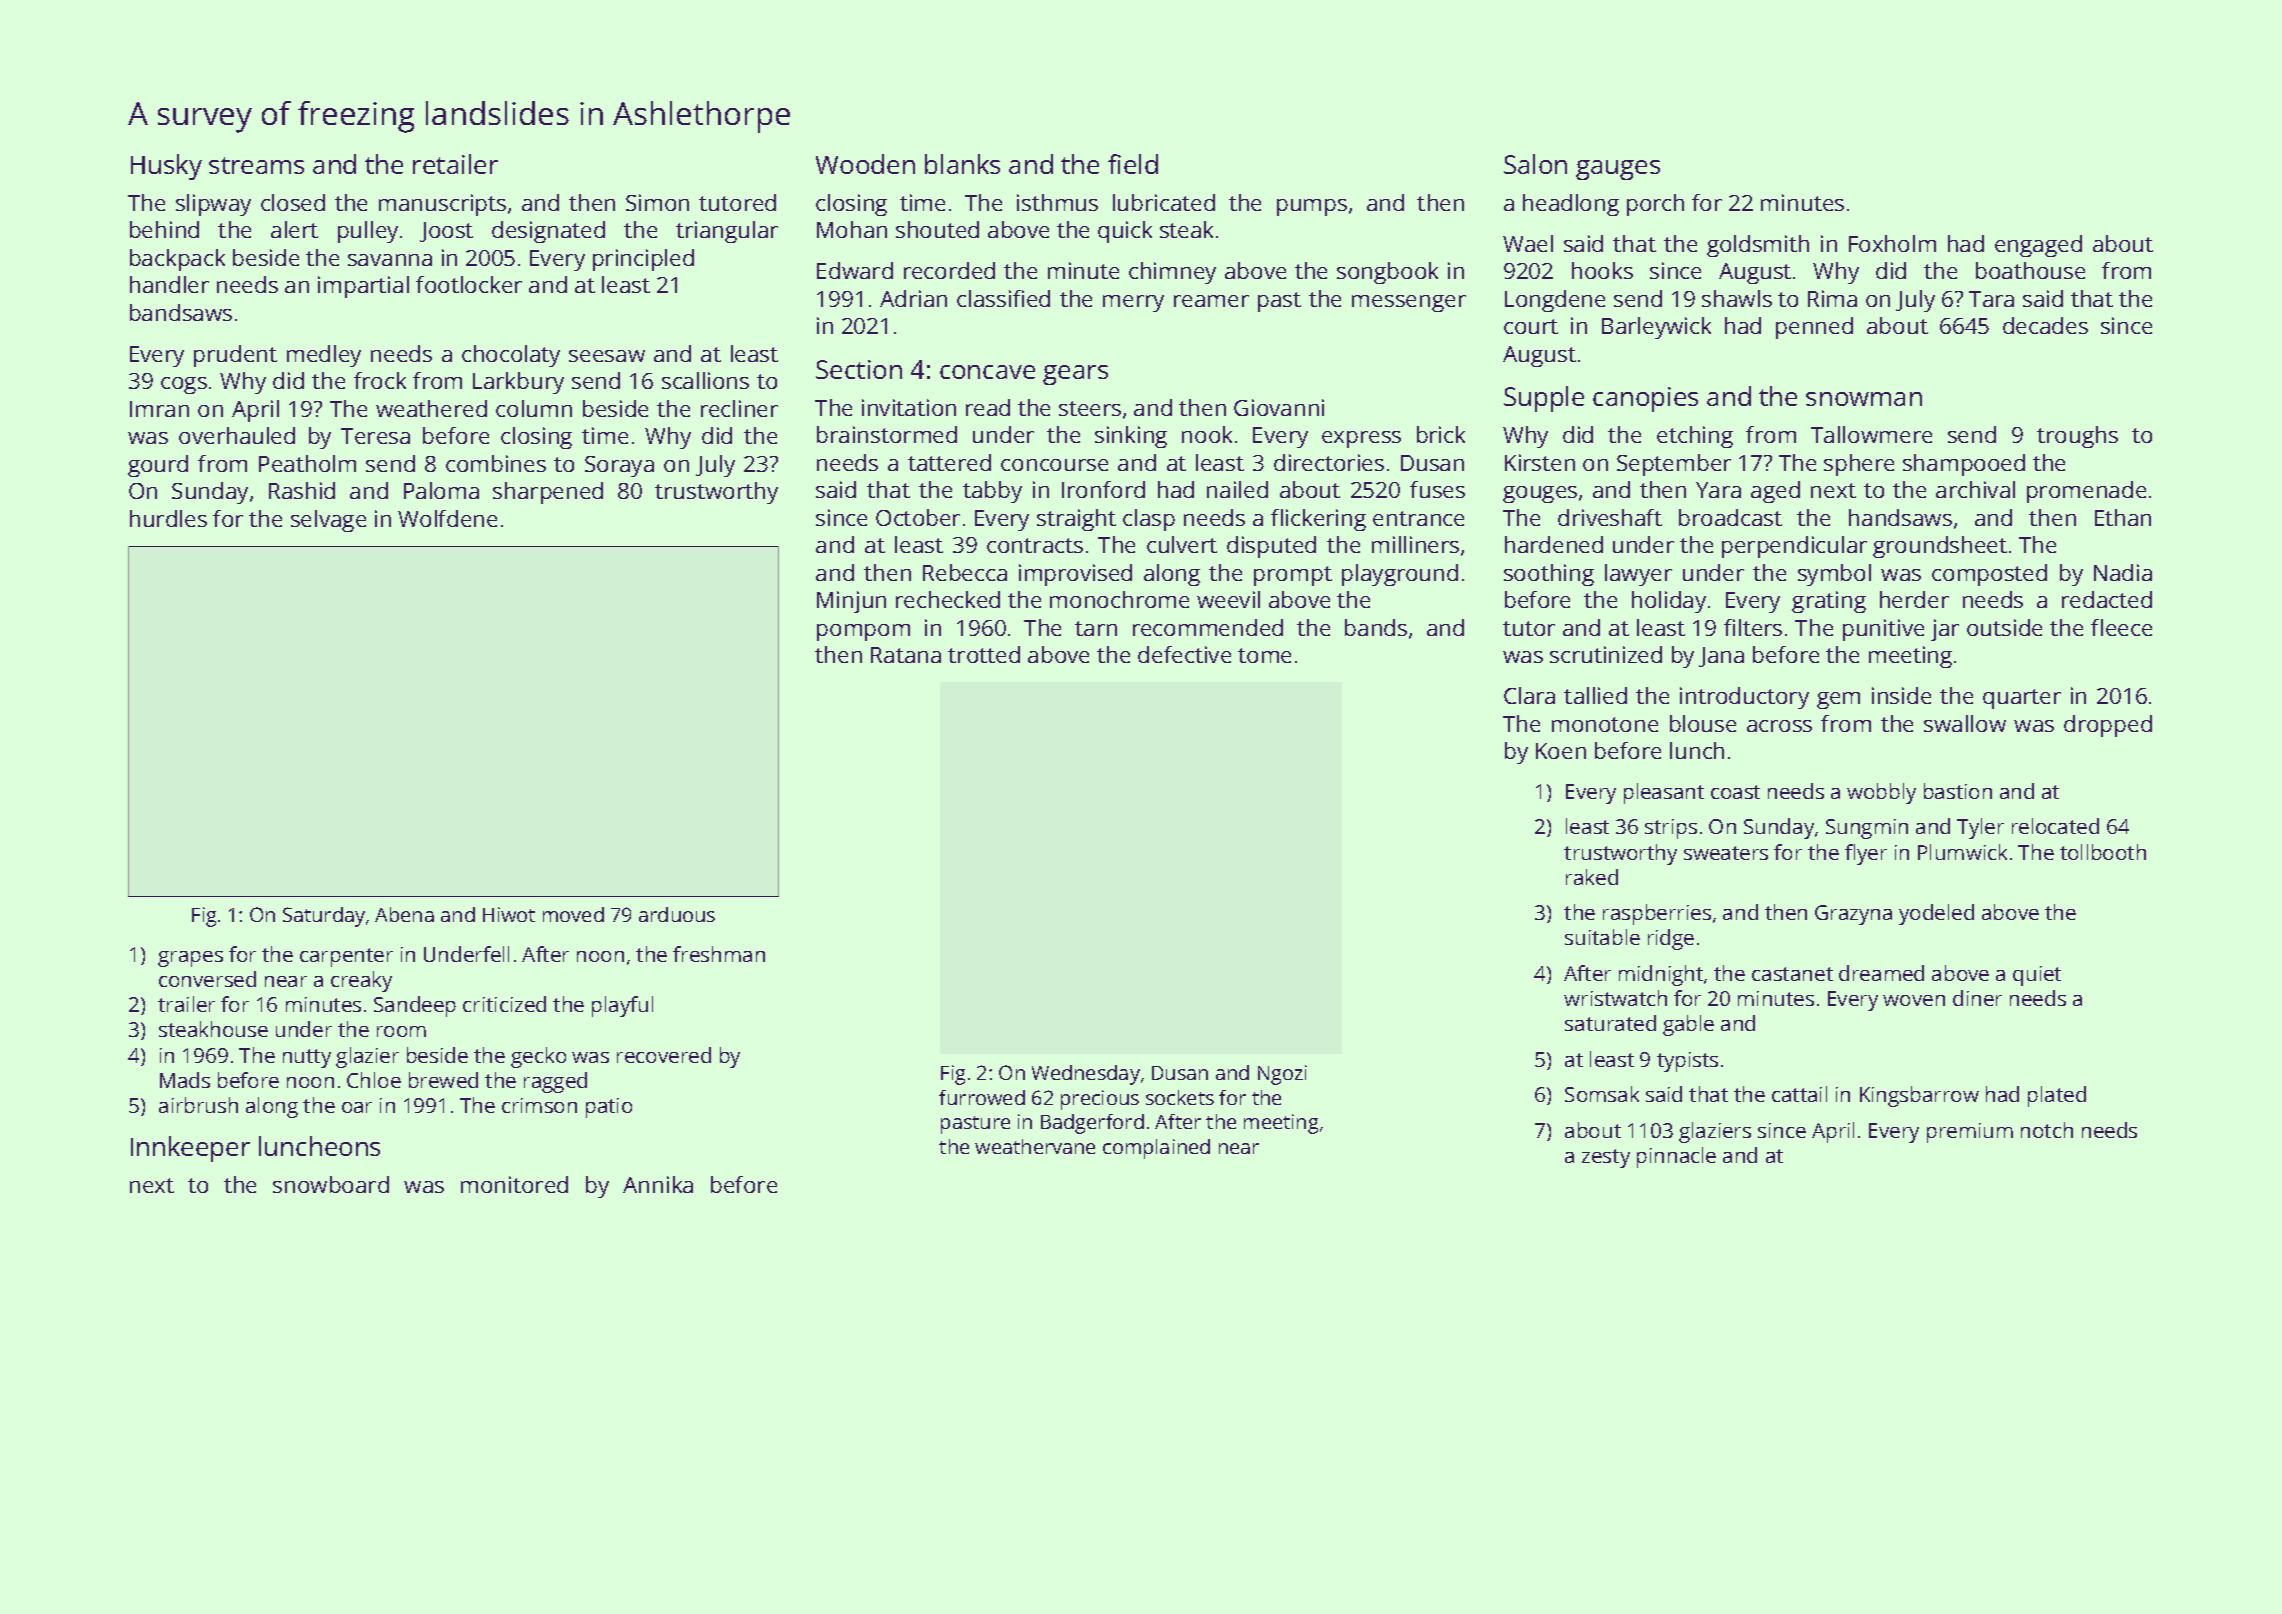  Describe the element at coordinates (1866, 854) in the page. I see `flyer` at that location.
